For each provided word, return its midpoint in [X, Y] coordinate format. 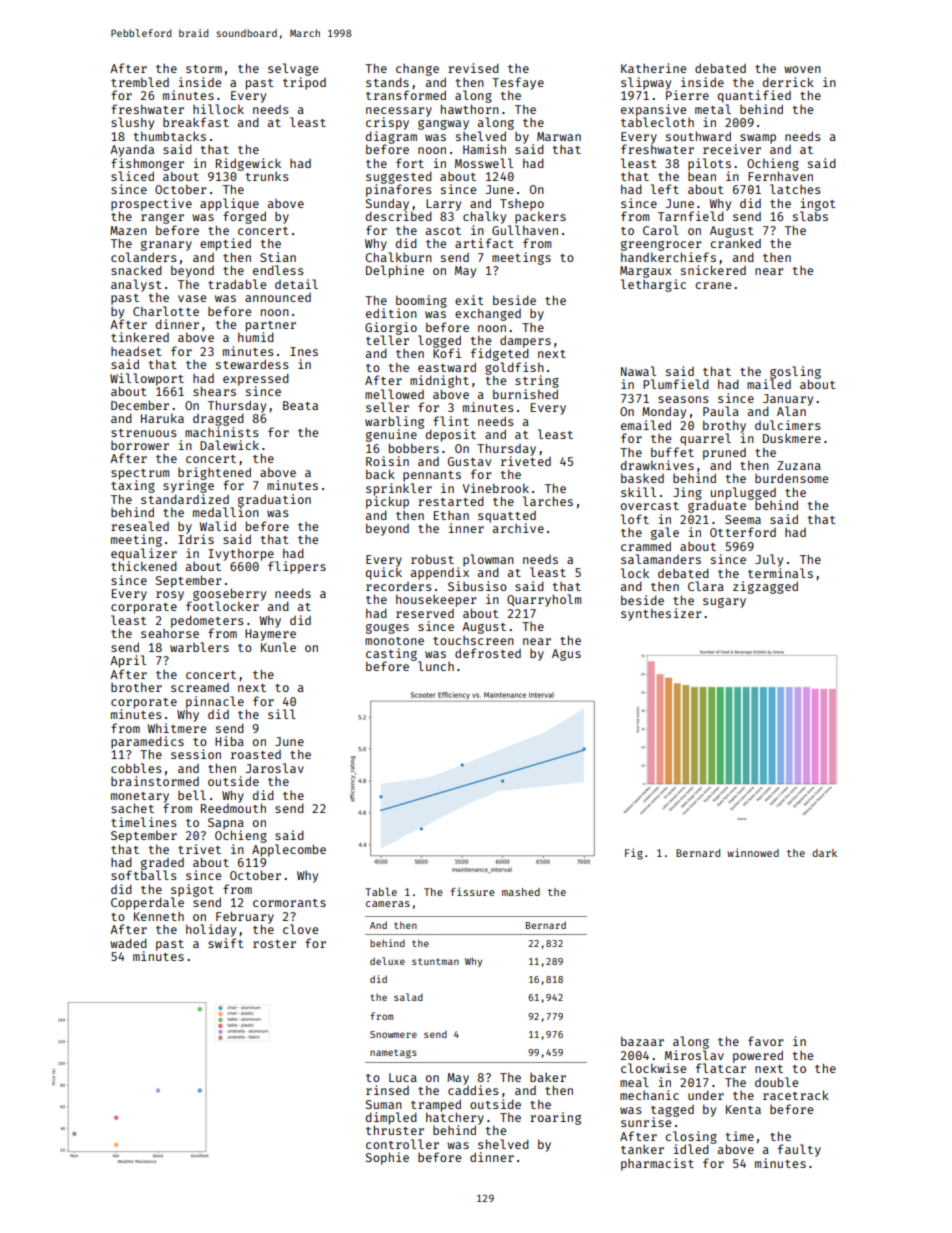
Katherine [653, 68]
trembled [140, 82]
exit [469, 300]
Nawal [638, 371]
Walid [218, 526]
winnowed [753, 852]
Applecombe [289, 850]
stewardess [252, 364]
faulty [799, 1150]
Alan [791, 411]
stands [387, 82]
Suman [384, 1104]
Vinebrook [496, 488]
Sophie [387, 1158]
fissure [473, 891]
